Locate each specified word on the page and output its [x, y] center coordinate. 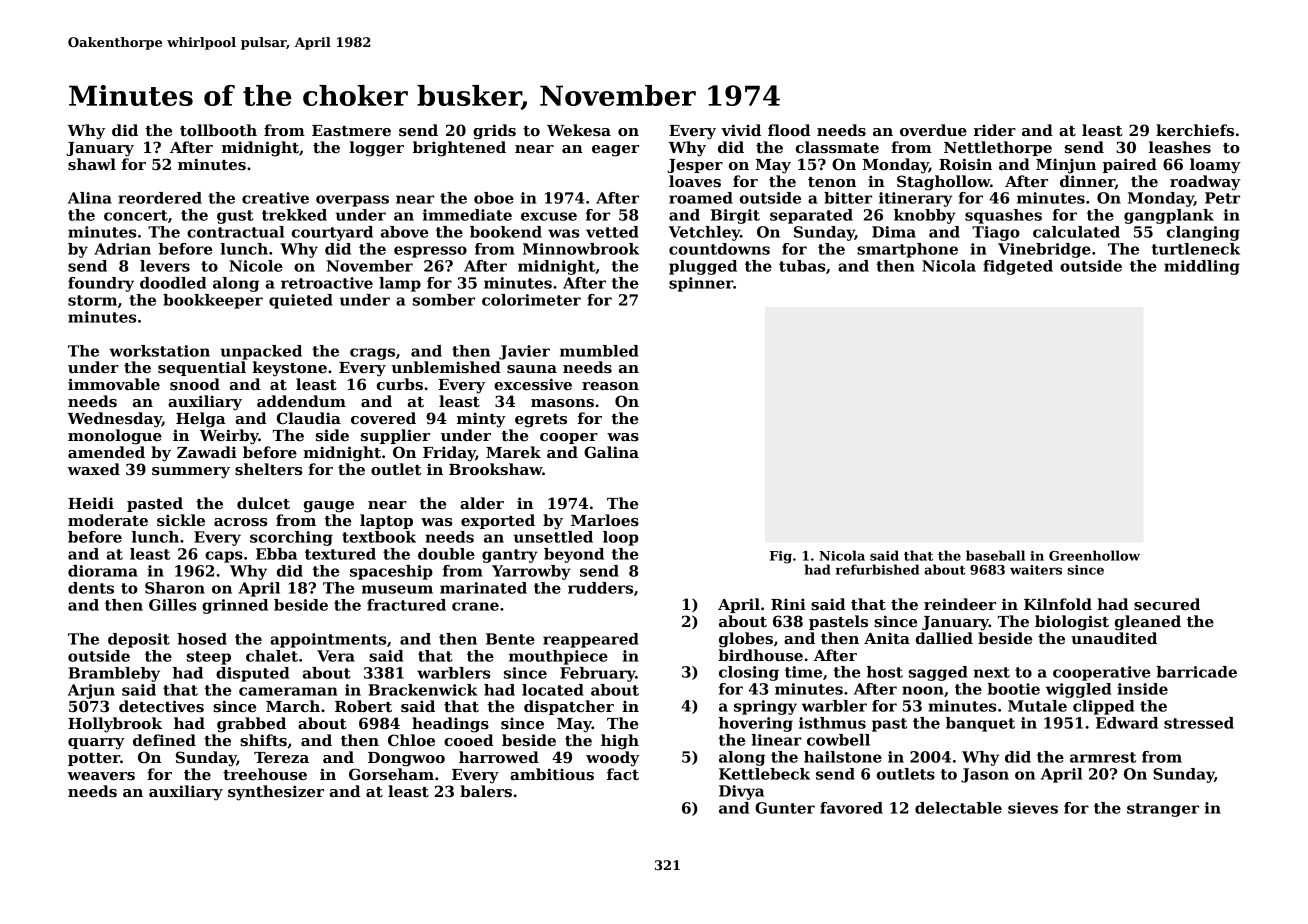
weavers [101, 776]
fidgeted [1018, 267]
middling [1202, 267]
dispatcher [569, 707]
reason [610, 386]
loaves [695, 181]
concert [136, 215]
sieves [1033, 808]
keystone [289, 369]
